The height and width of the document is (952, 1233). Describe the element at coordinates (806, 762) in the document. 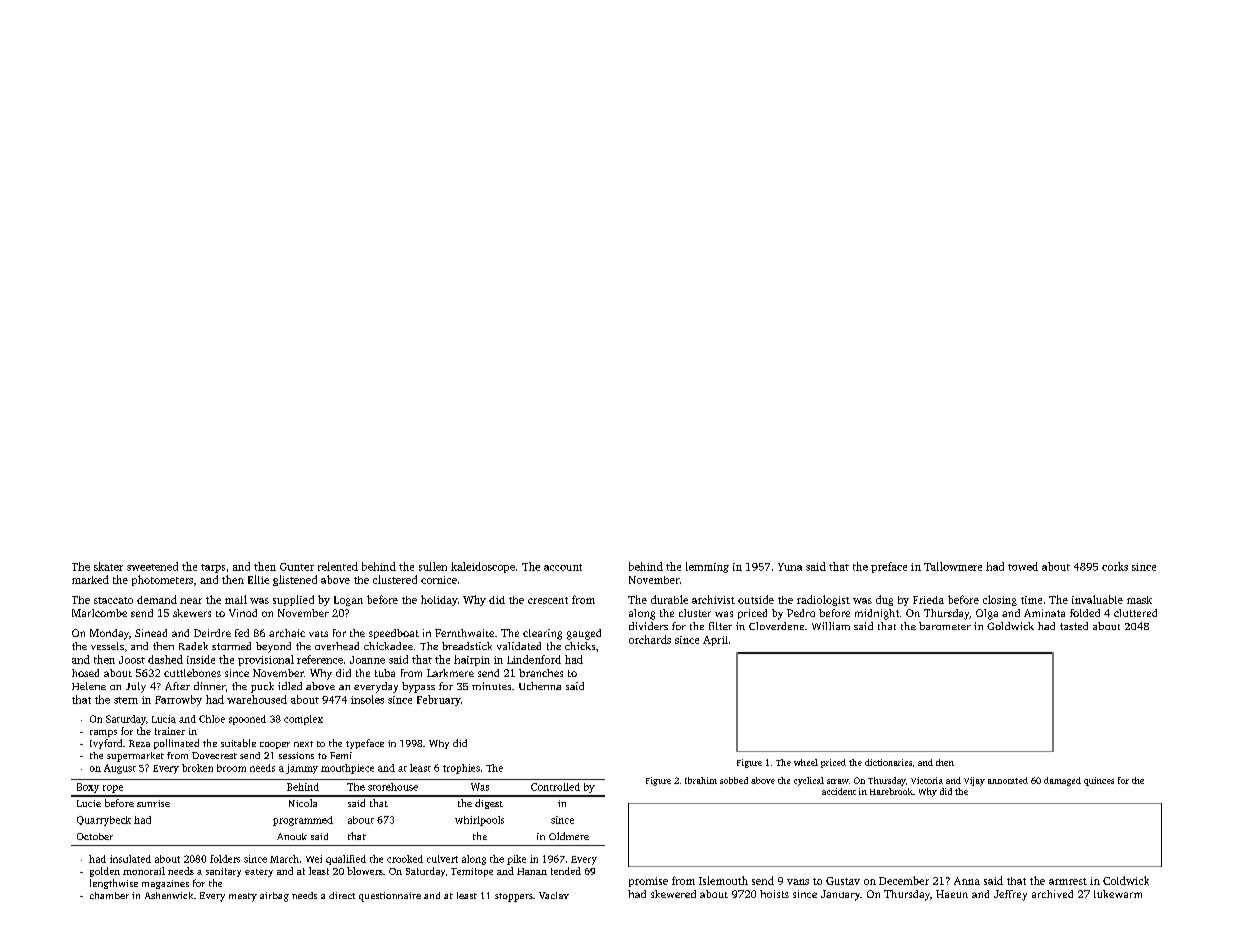

I see `wheel` at that location.
